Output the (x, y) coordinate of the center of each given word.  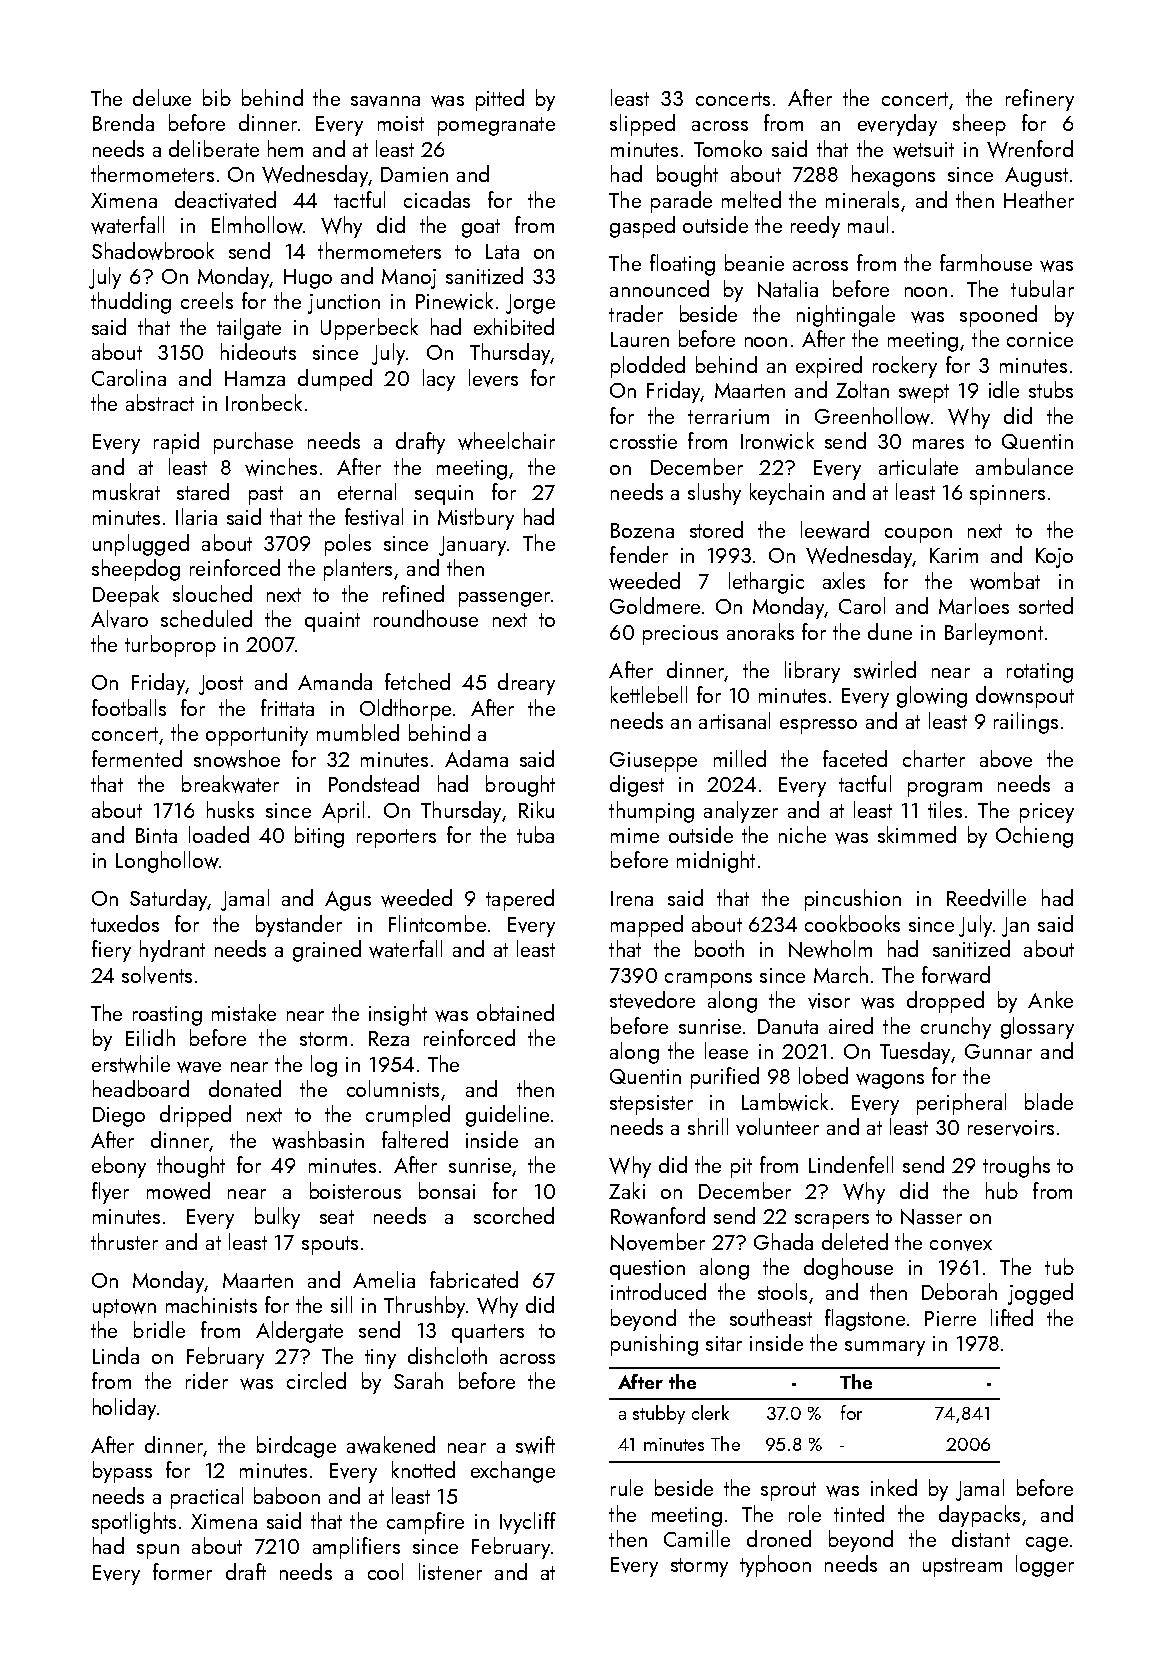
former (182, 1571)
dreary (526, 684)
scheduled (206, 618)
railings (1026, 723)
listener (450, 1571)
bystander (299, 926)
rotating (1040, 673)
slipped (642, 125)
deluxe (162, 97)
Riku (536, 809)
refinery (1040, 100)
